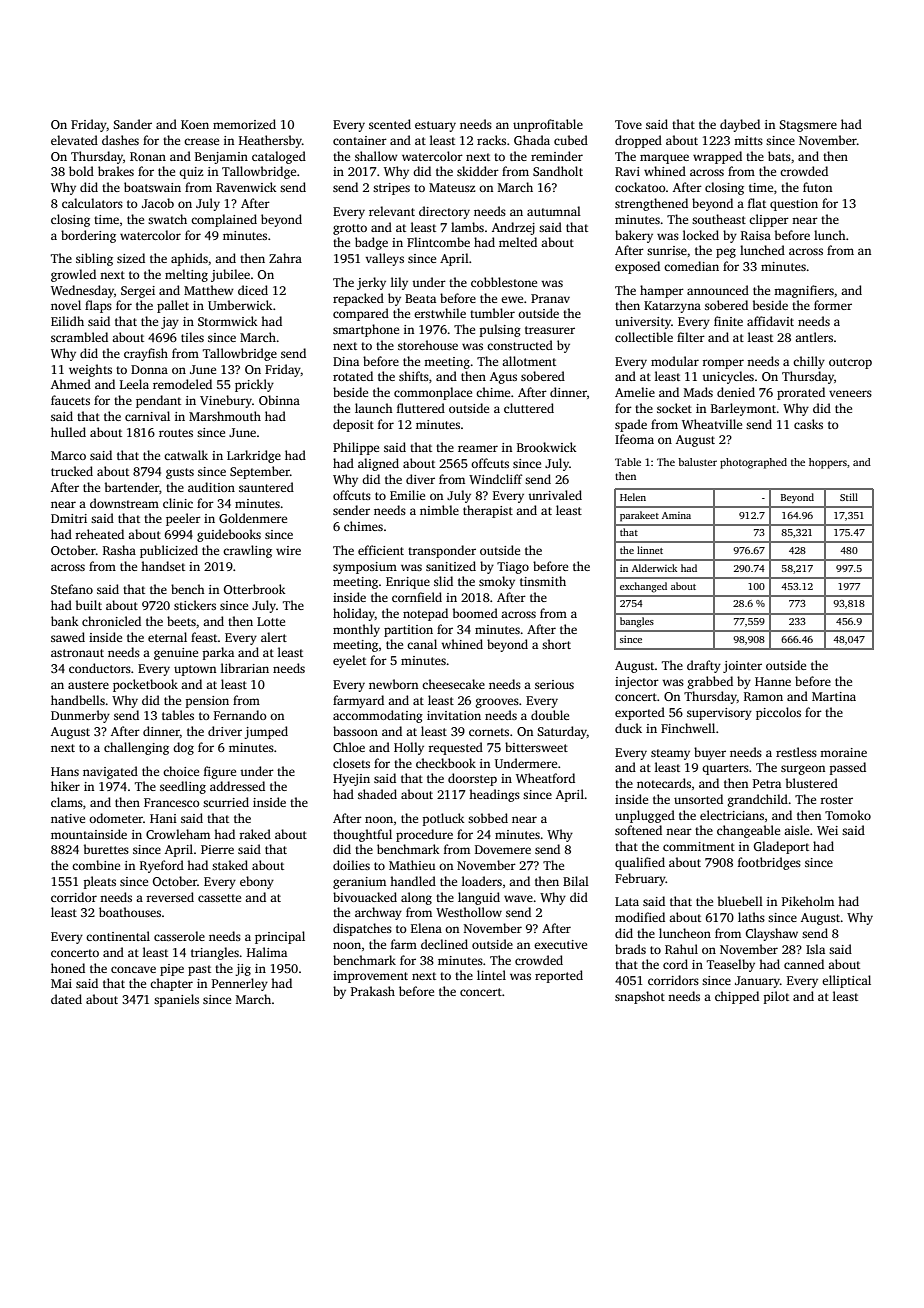 The height and width of the screenshot is (1308, 924). Describe the element at coordinates (145, 685) in the screenshot. I see `pocketbook` at that location.
